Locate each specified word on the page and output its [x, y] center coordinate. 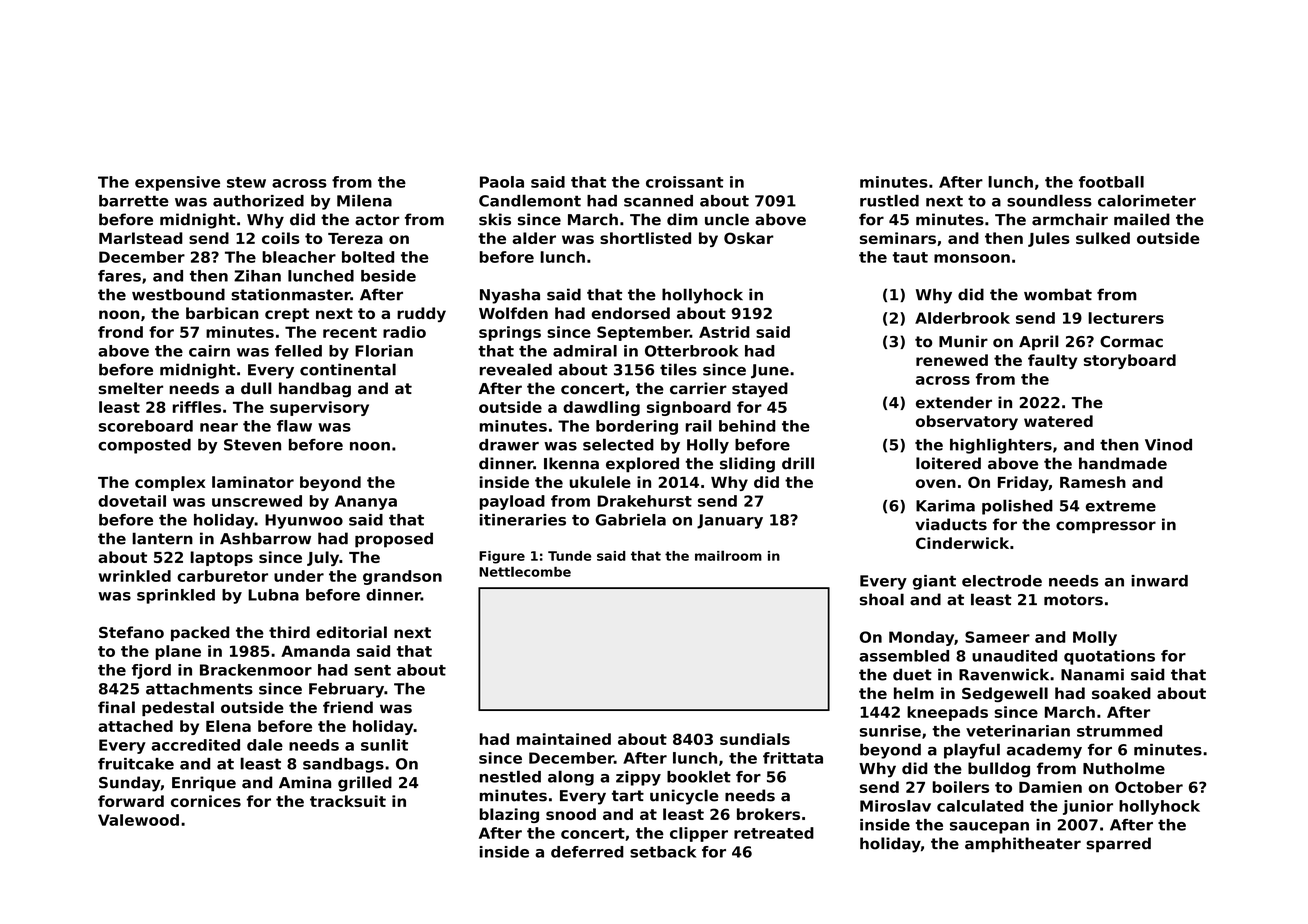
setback [663, 852]
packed [200, 633]
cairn [209, 351]
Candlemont [530, 200]
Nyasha [510, 296]
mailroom [728, 555]
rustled [889, 200]
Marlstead [141, 238]
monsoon [972, 258]
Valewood [138, 820]
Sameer [997, 637]
